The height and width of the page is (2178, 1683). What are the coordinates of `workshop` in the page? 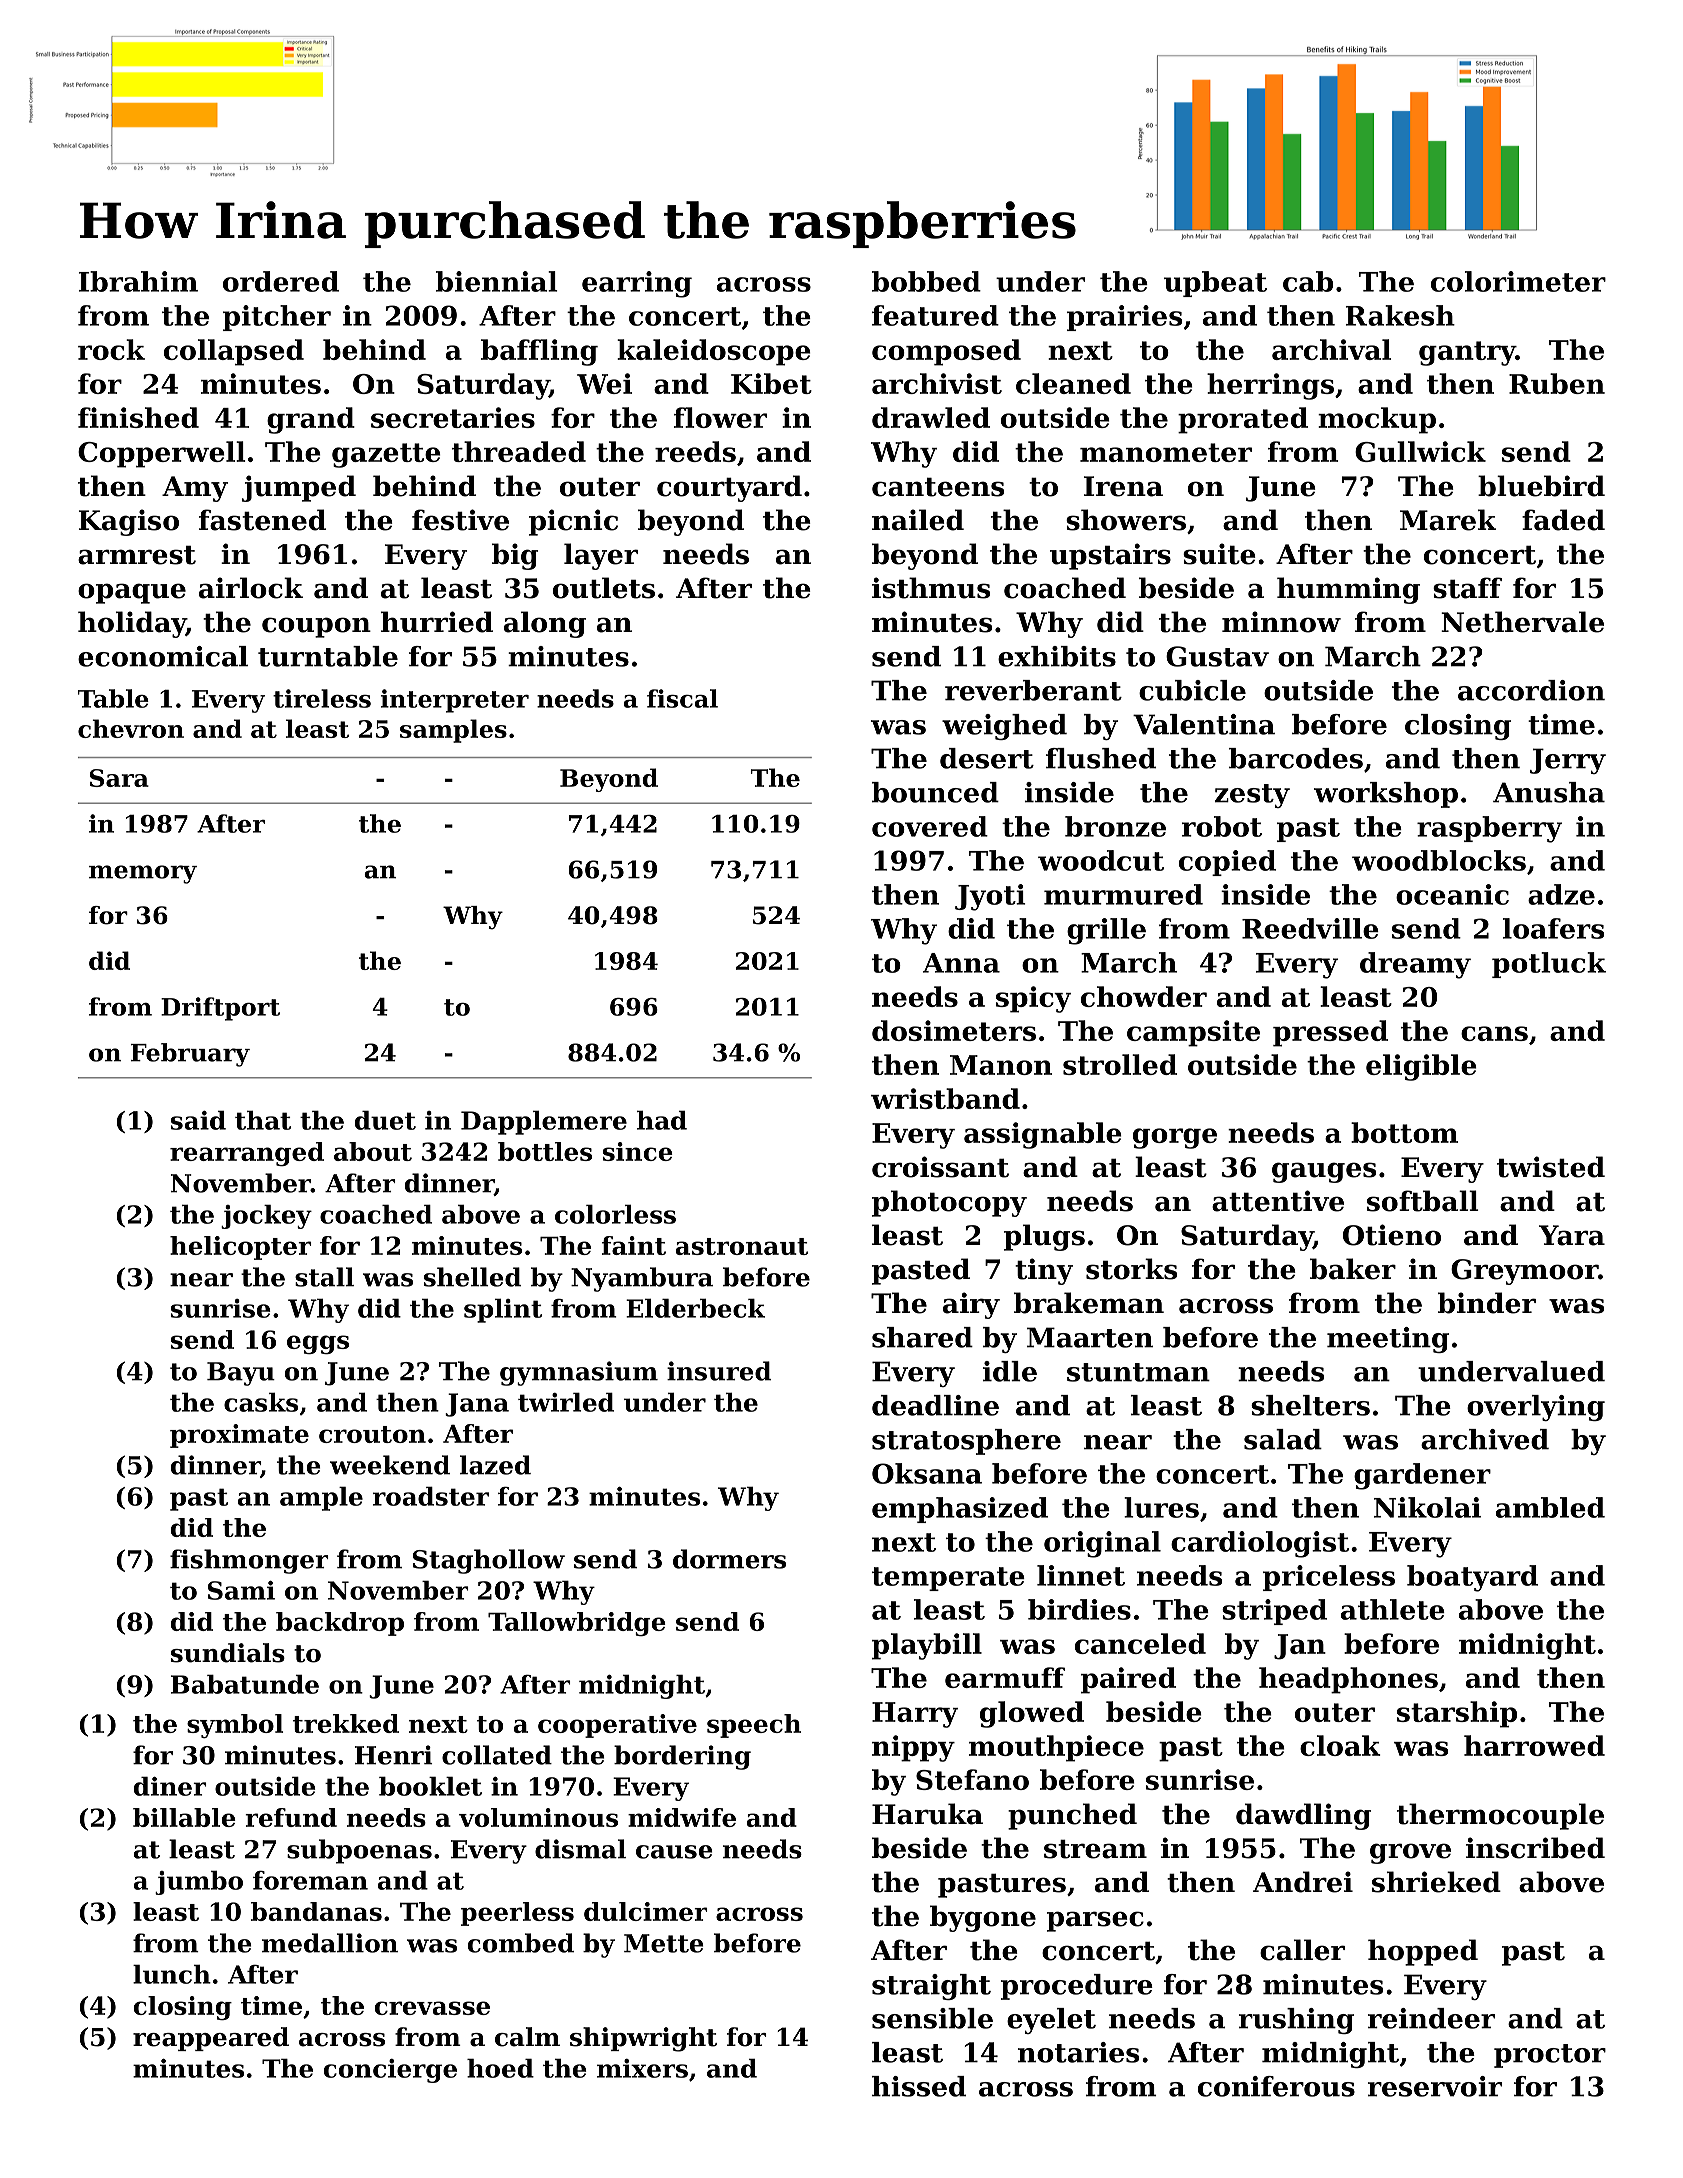 It's located at (1386, 795).
